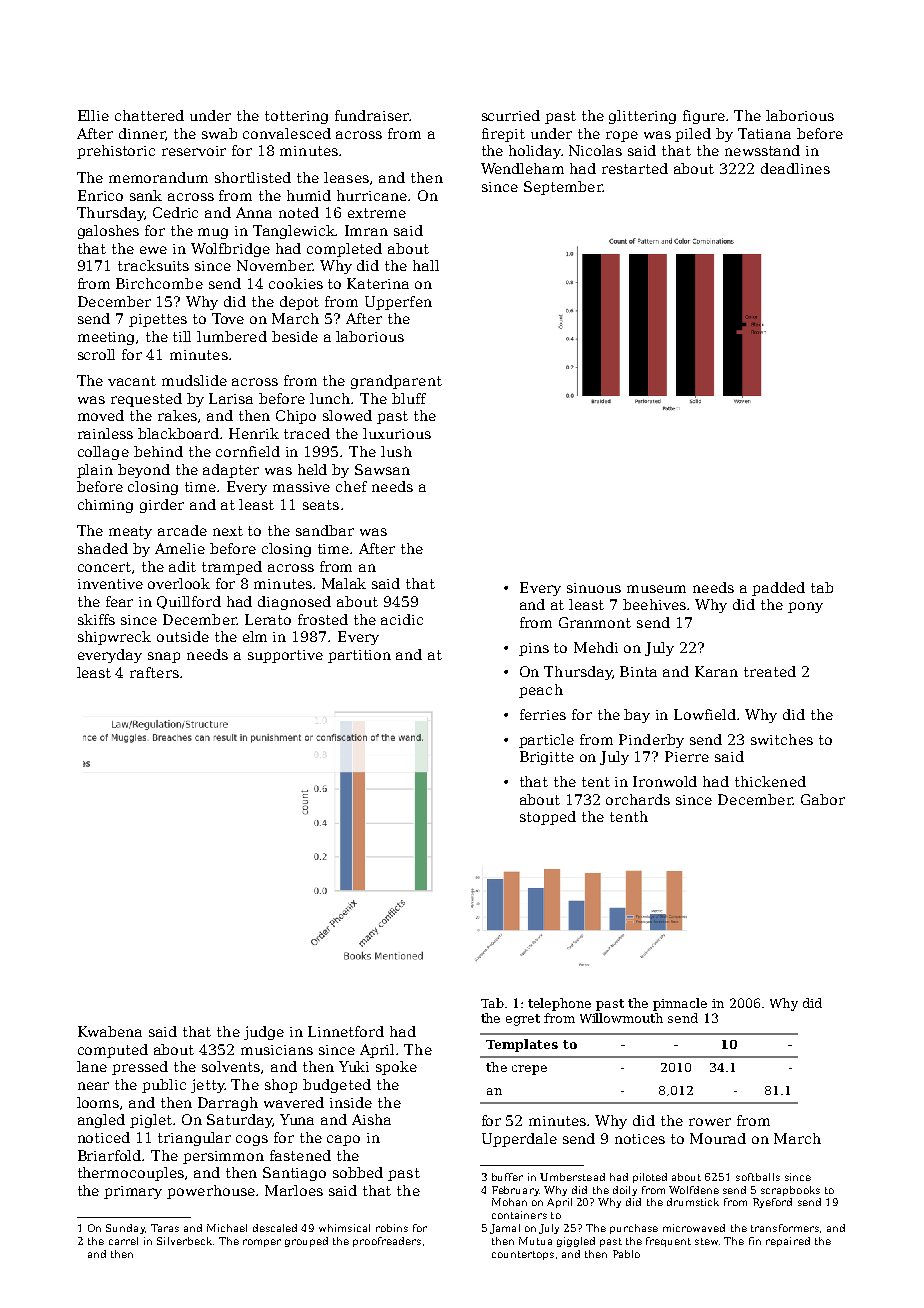 This page has height=1308, width=924. I want to click on Upperfen, so click(398, 303).
